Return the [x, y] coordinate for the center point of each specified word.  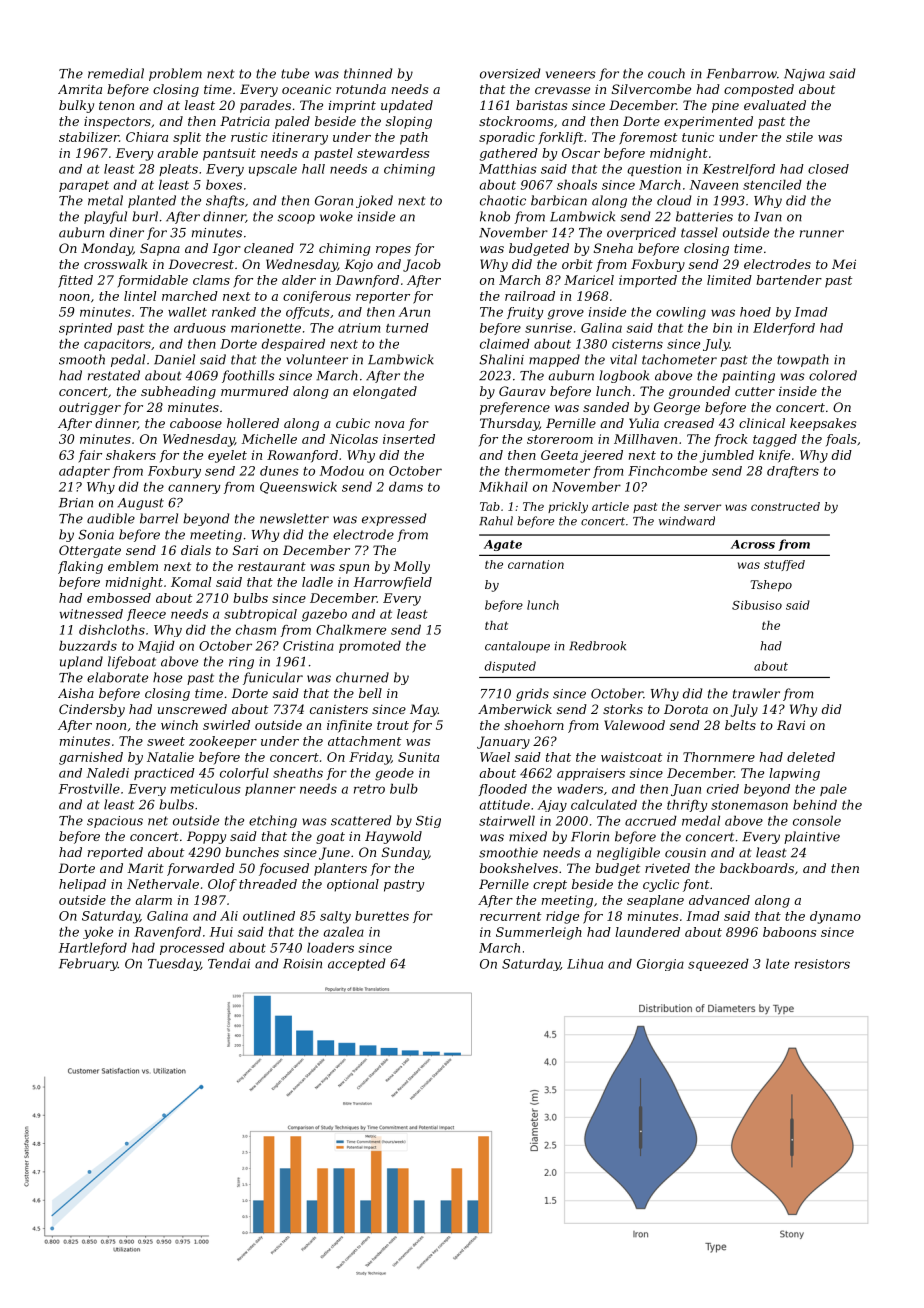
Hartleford [93, 949]
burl [145, 216]
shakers [131, 455]
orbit [577, 264]
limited [729, 280]
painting [748, 377]
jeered [601, 456]
